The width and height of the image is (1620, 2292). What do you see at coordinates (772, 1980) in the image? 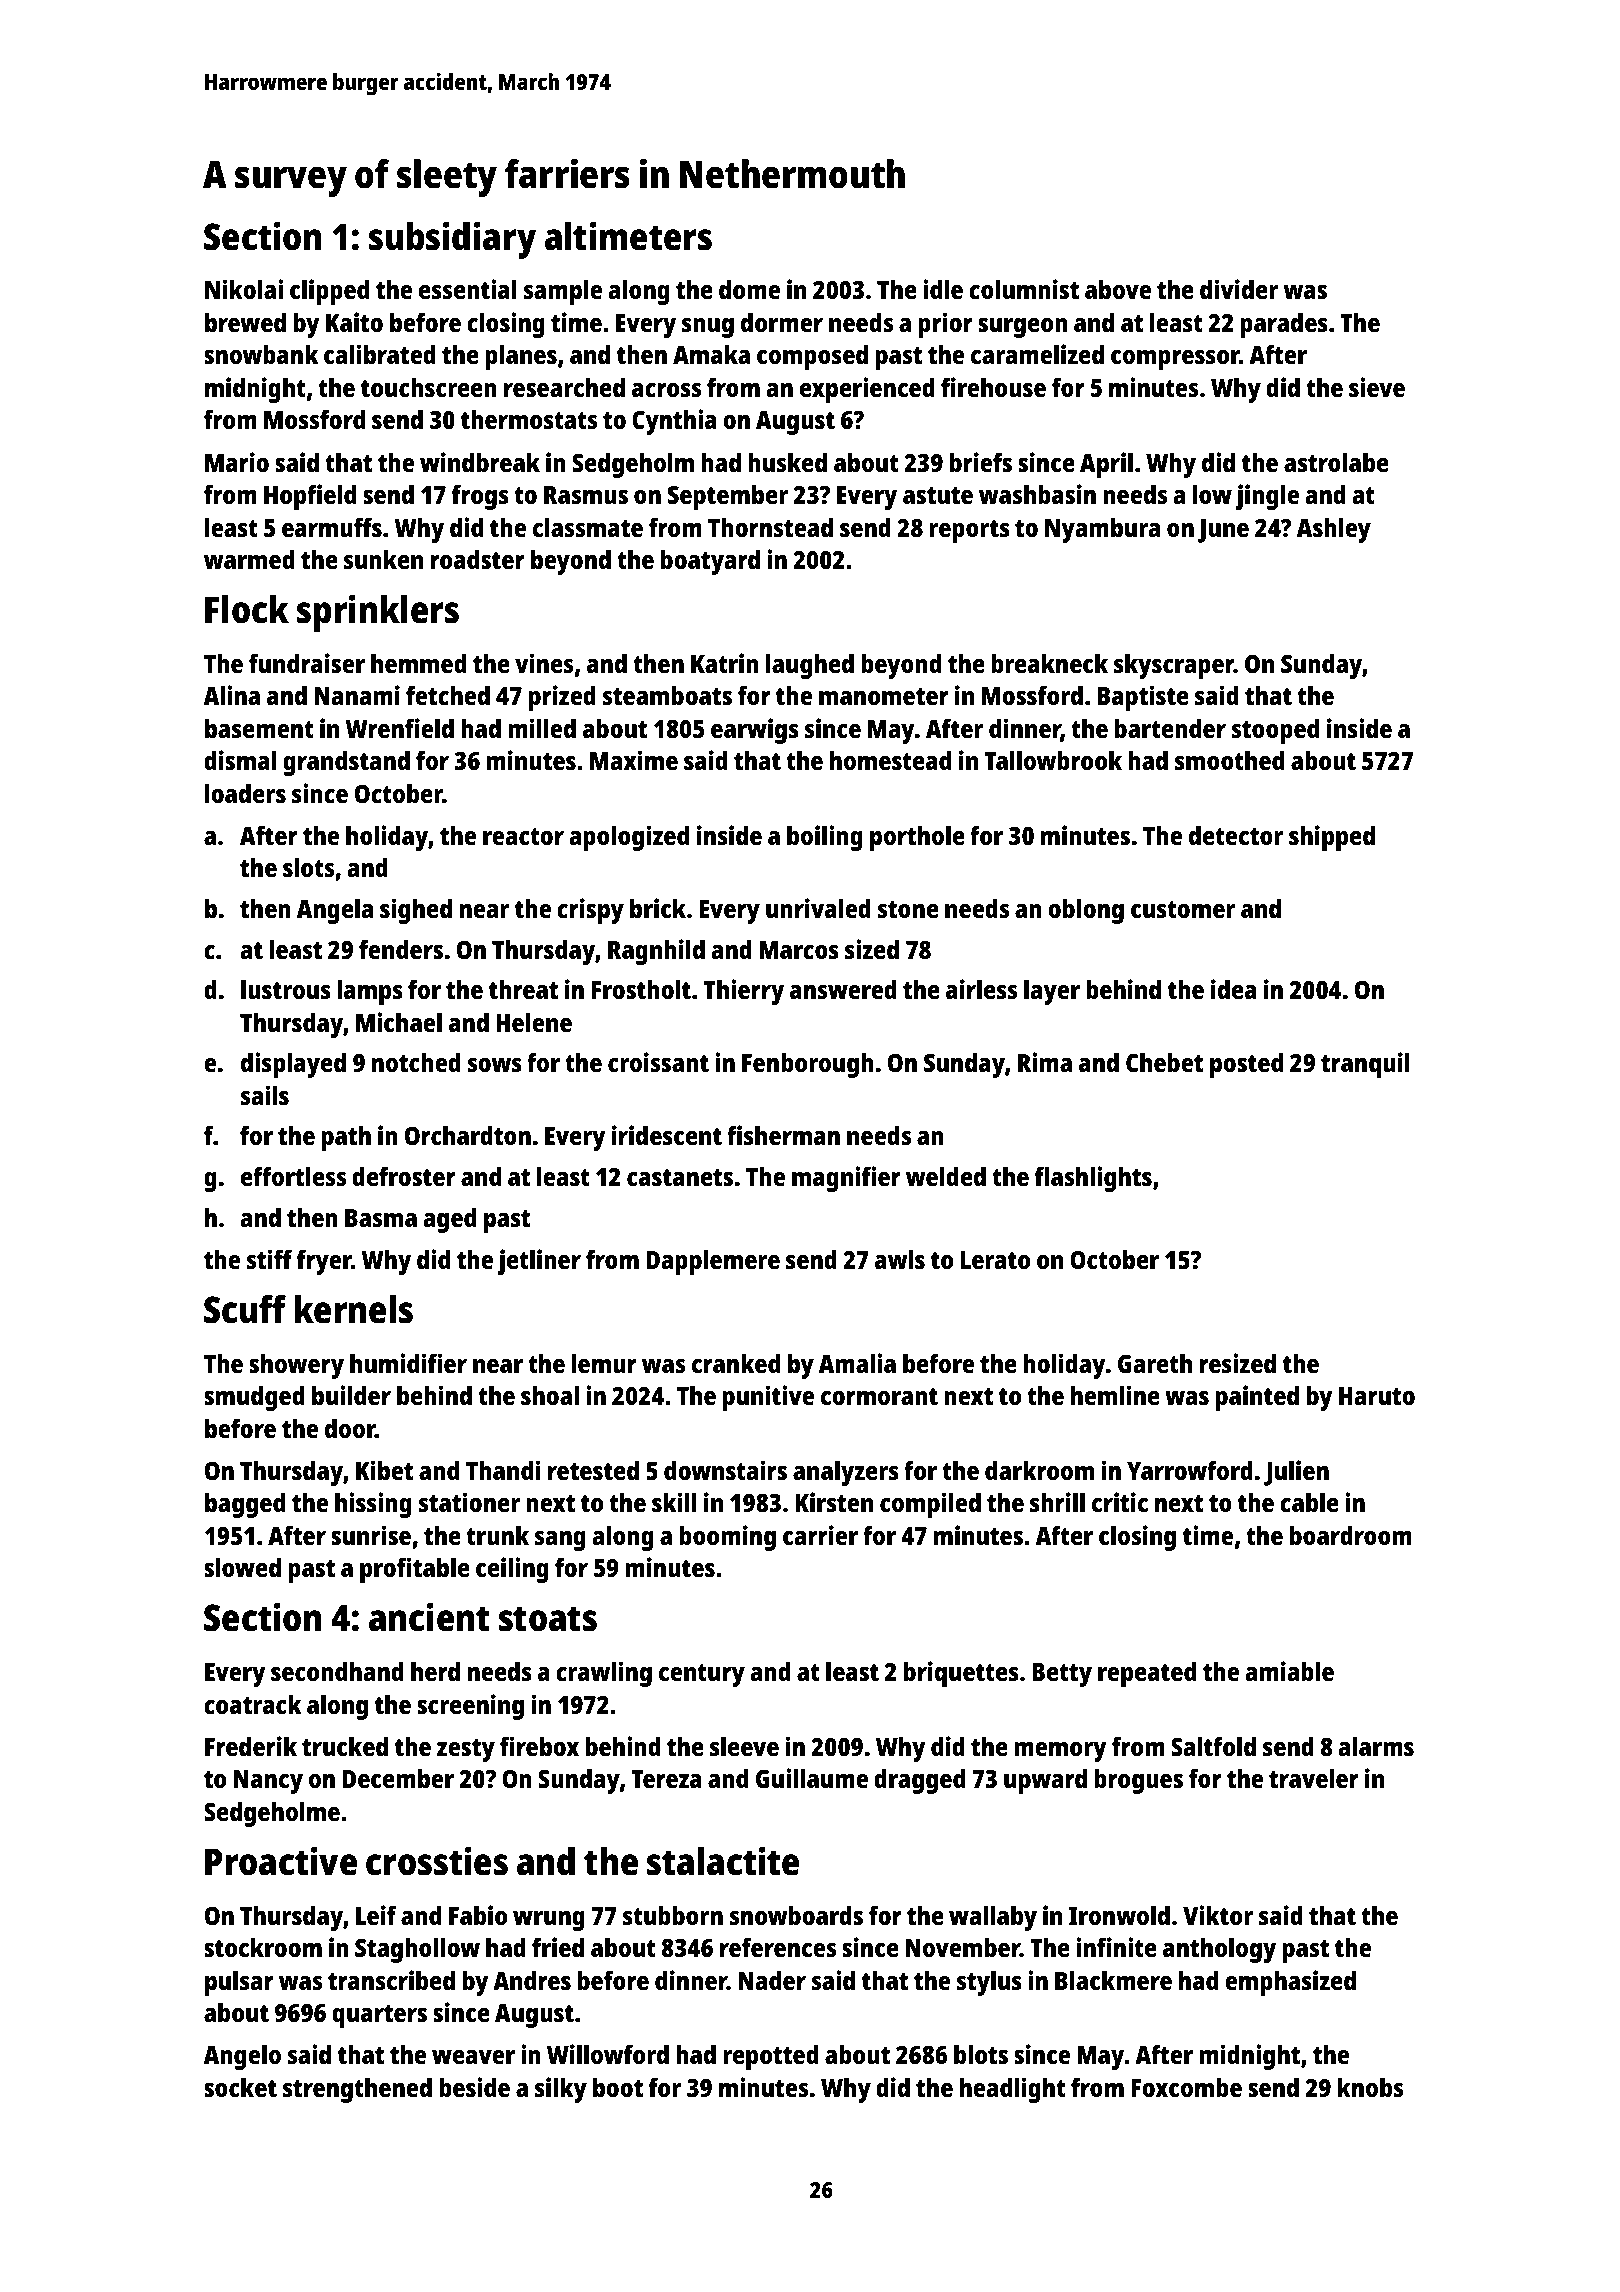
I see `Nader` at bounding box center [772, 1980].
